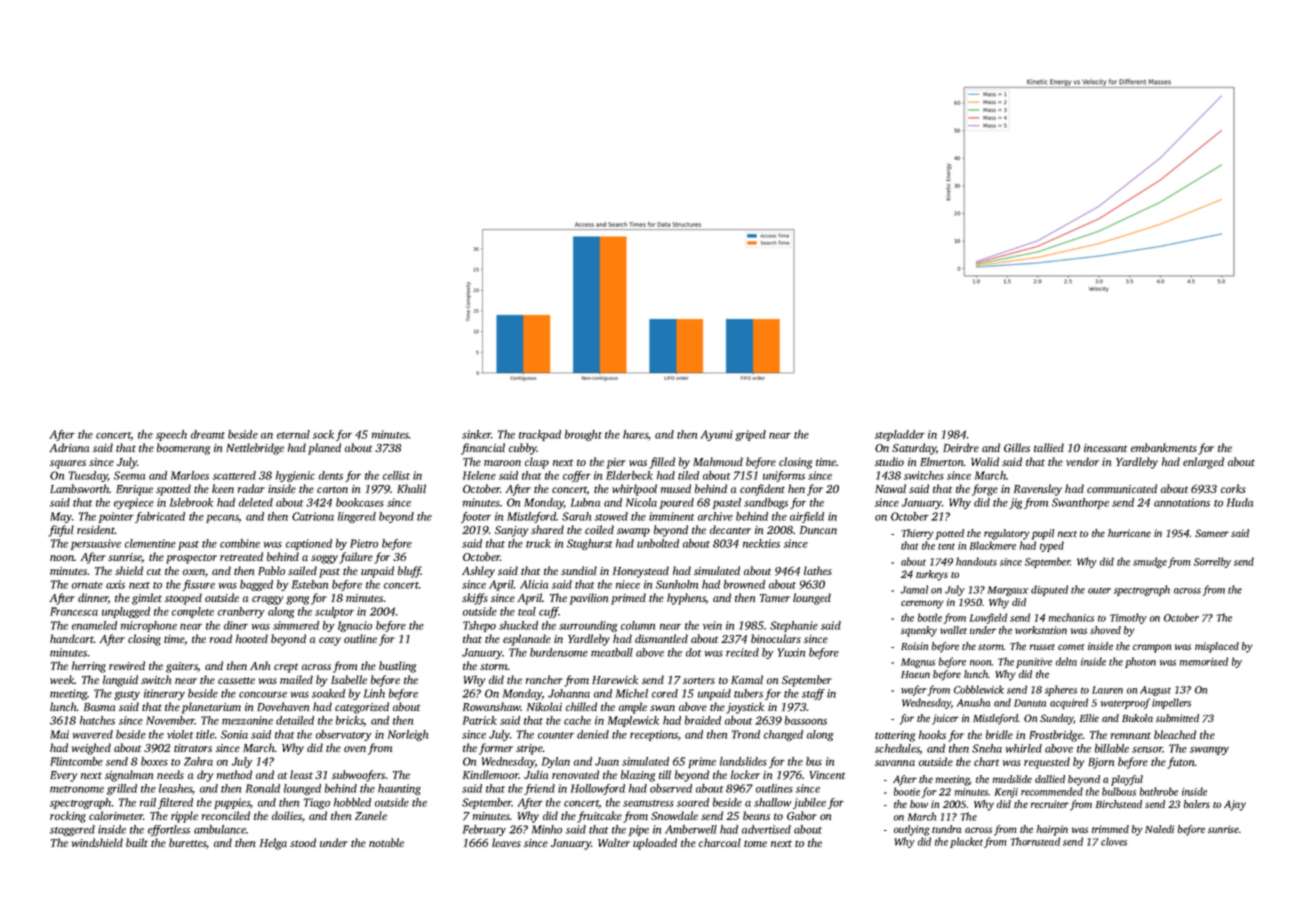 The image size is (1308, 924). What do you see at coordinates (588, 626) in the page?
I see `surrounding` at bounding box center [588, 626].
